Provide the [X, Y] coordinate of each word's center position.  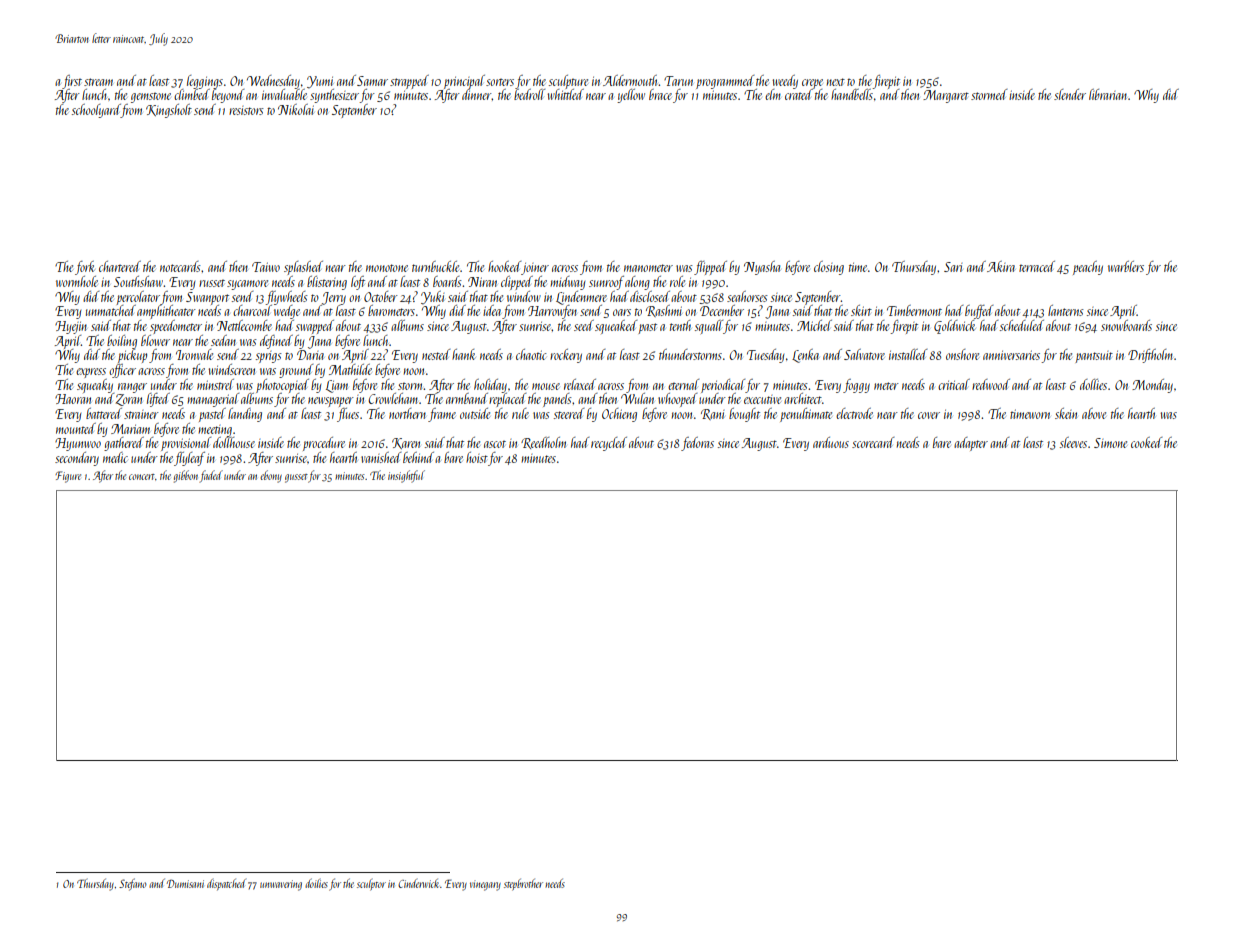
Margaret [946, 96]
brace [660, 94]
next [836, 82]
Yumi [320, 82]
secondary [77, 459]
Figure [68, 477]
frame [442, 415]
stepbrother [523, 885]
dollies [1093, 384]
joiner [535, 269]
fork [85, 268]
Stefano [133, 884]
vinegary [485, 886]
